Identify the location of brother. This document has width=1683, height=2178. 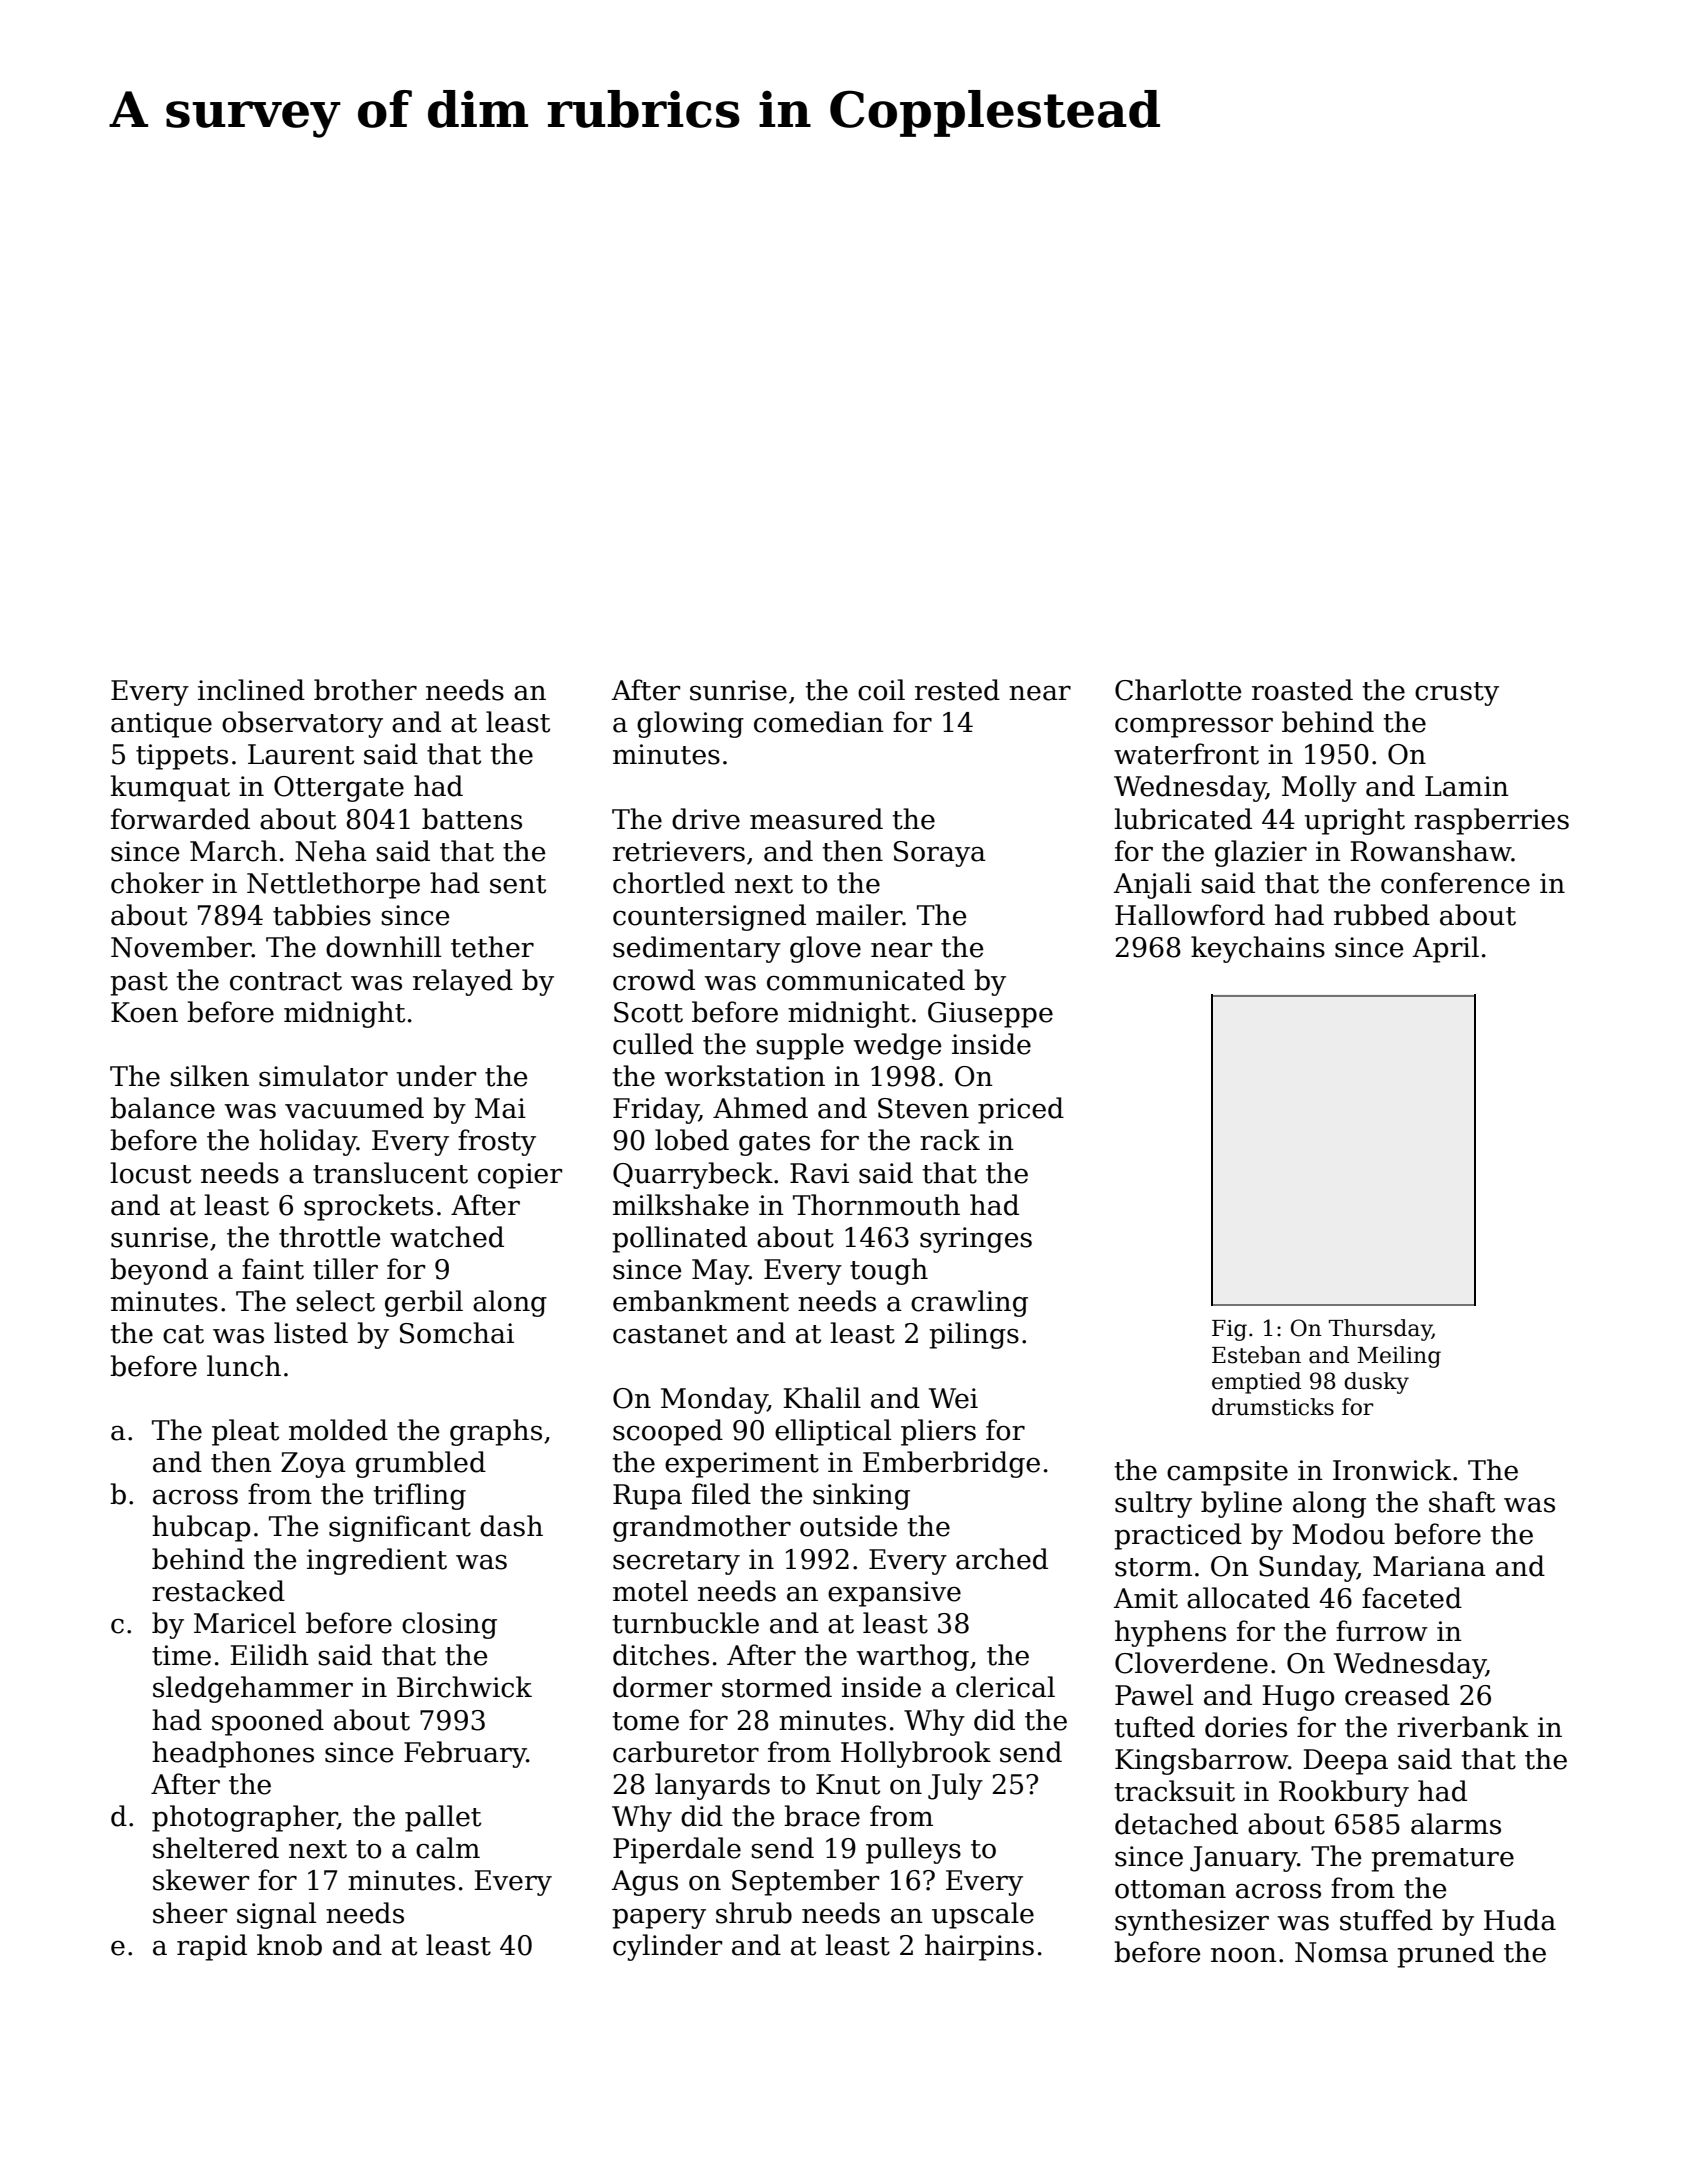
(365, 690).
